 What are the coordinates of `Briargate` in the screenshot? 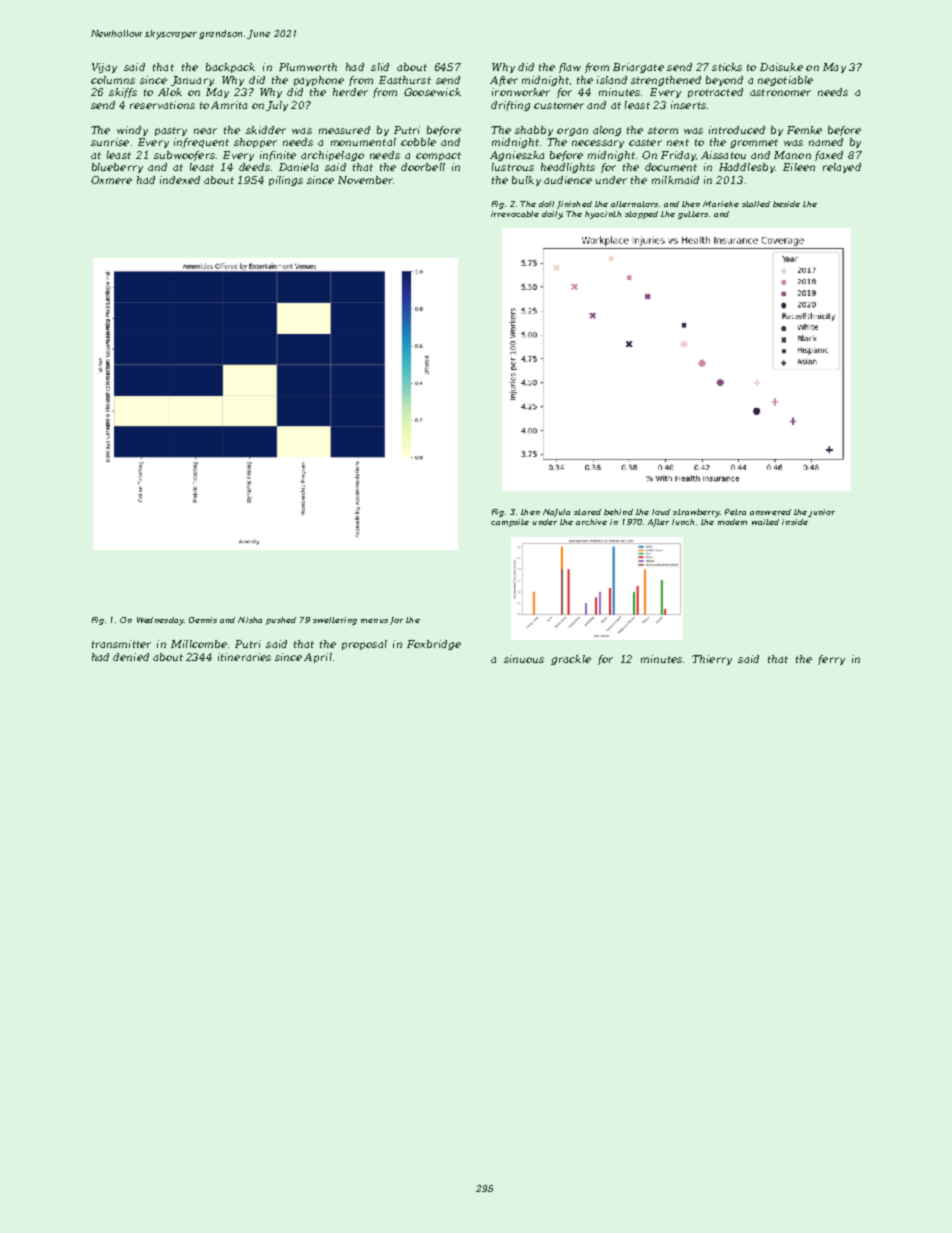 It's located at (638, 68).
